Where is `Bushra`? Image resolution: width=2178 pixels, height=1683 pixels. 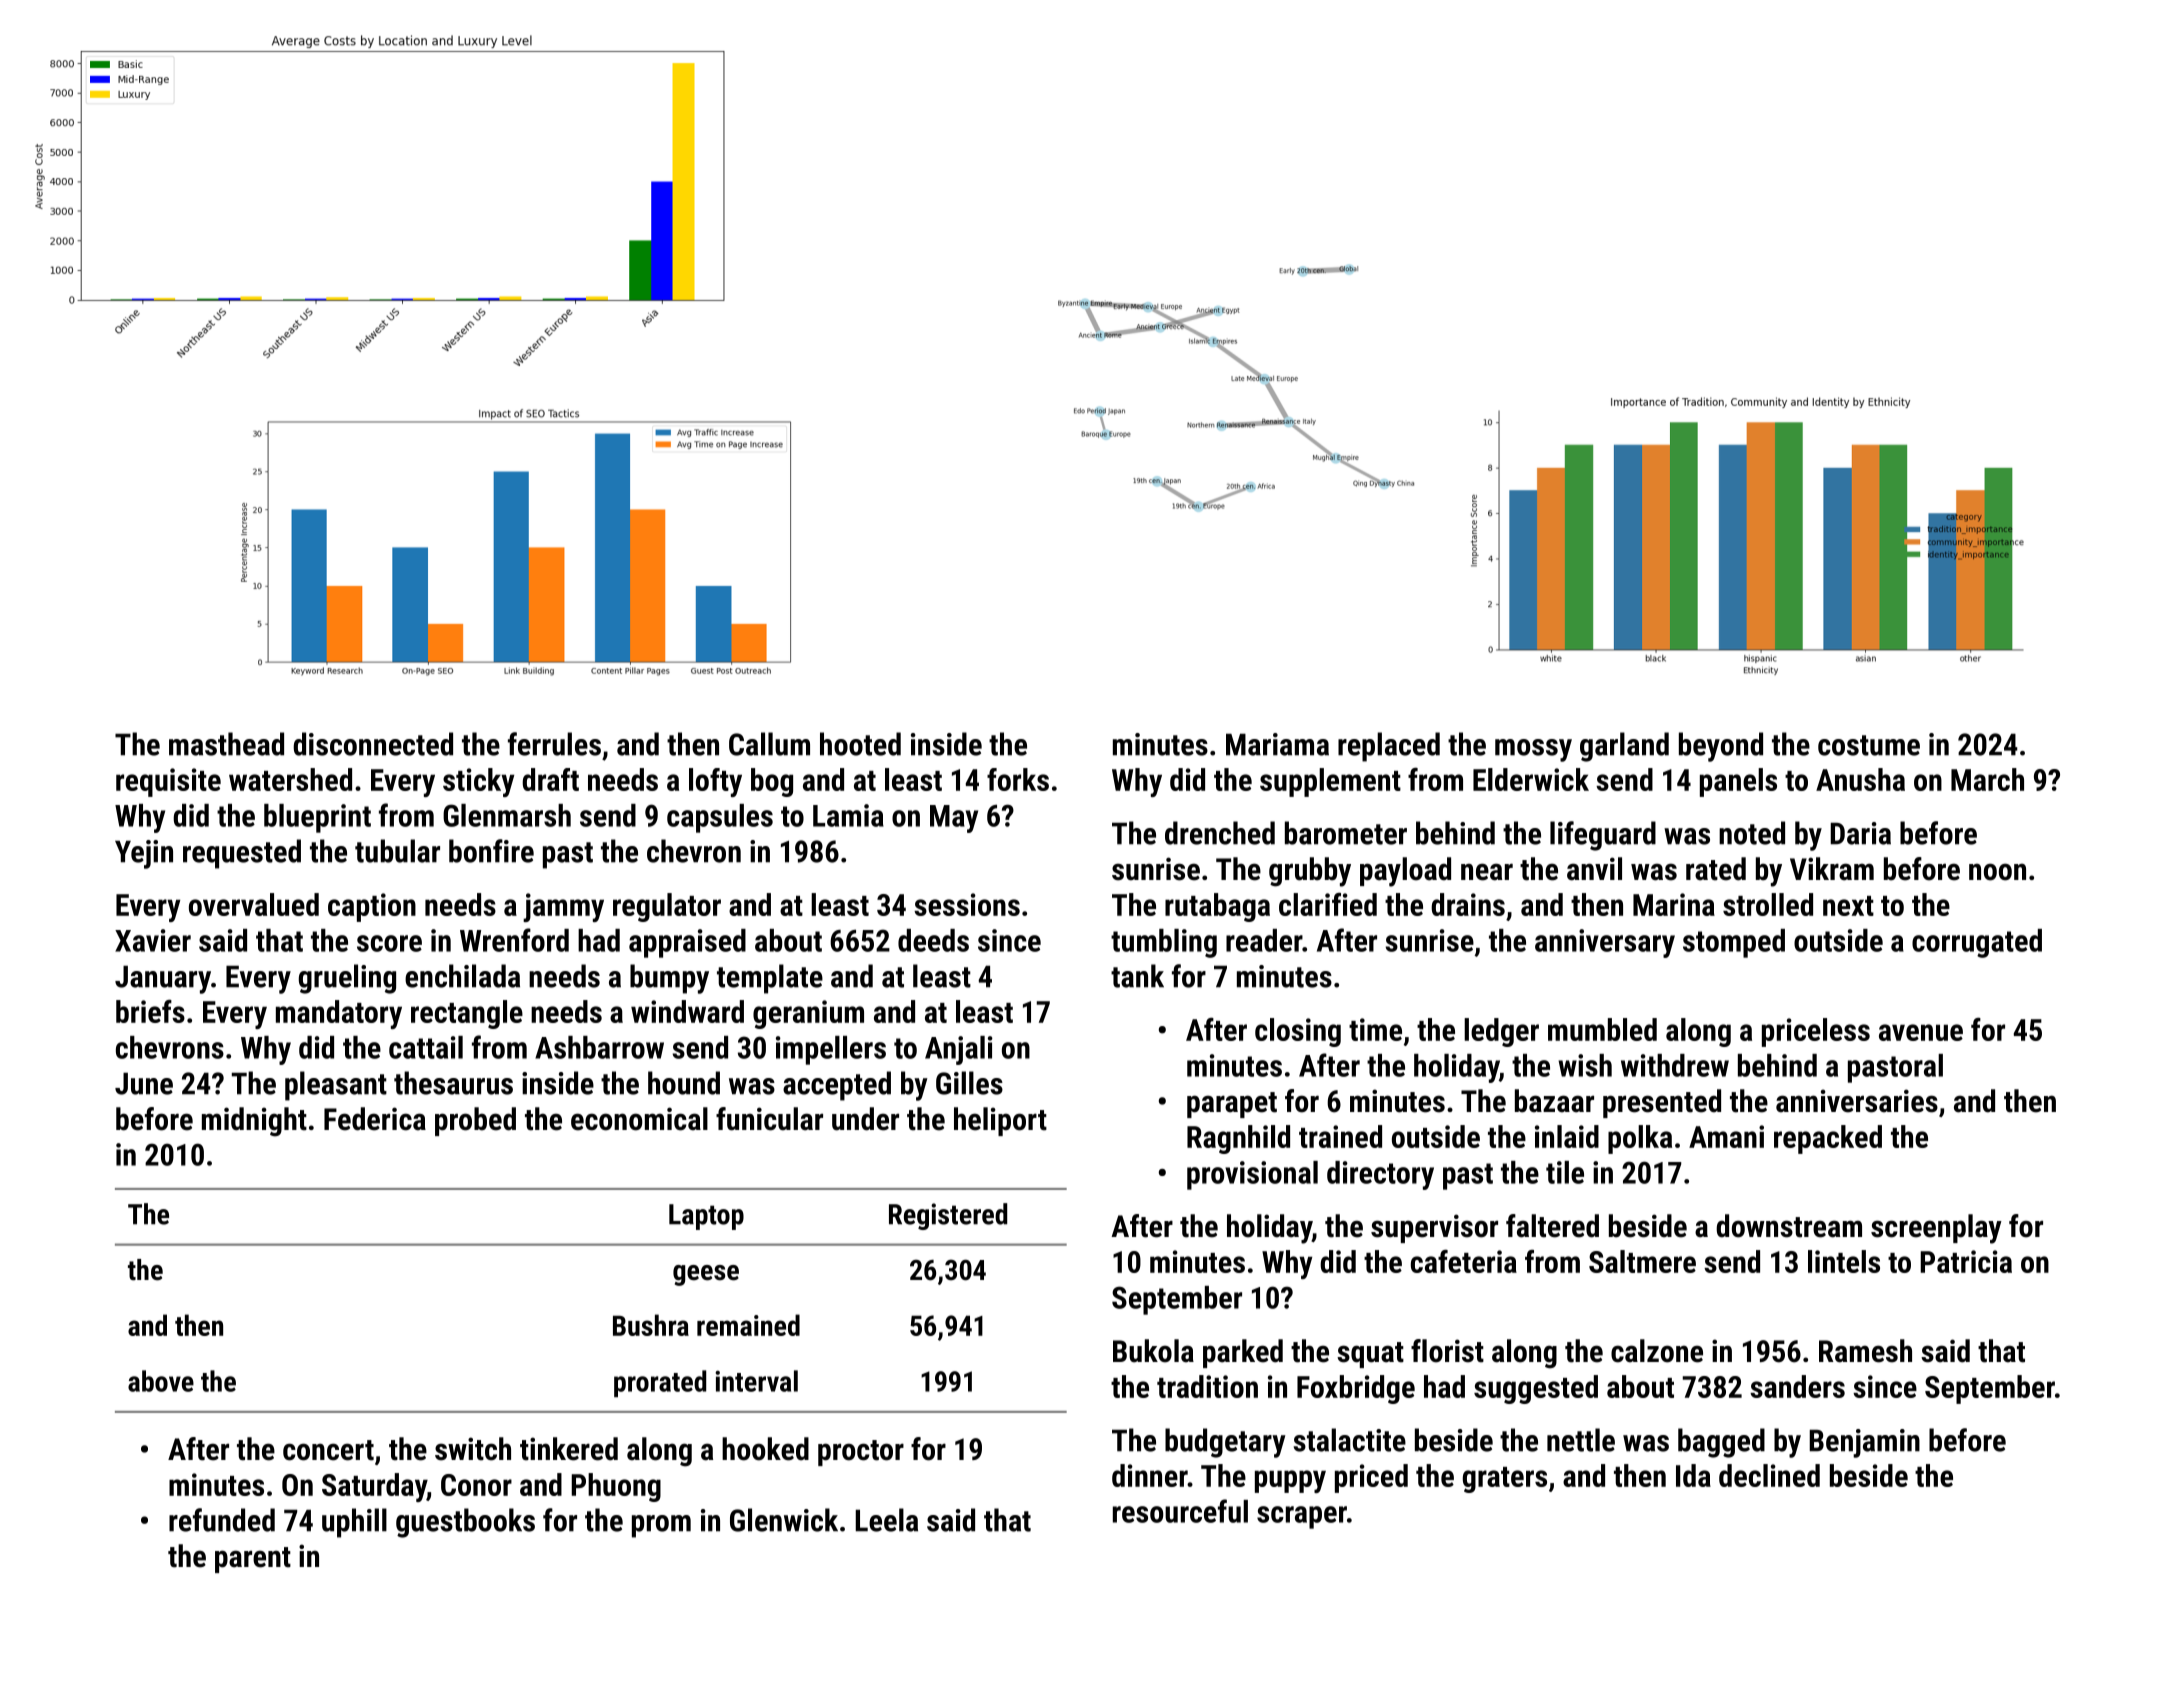
Bushra is located at coordinates (651, 1325).
